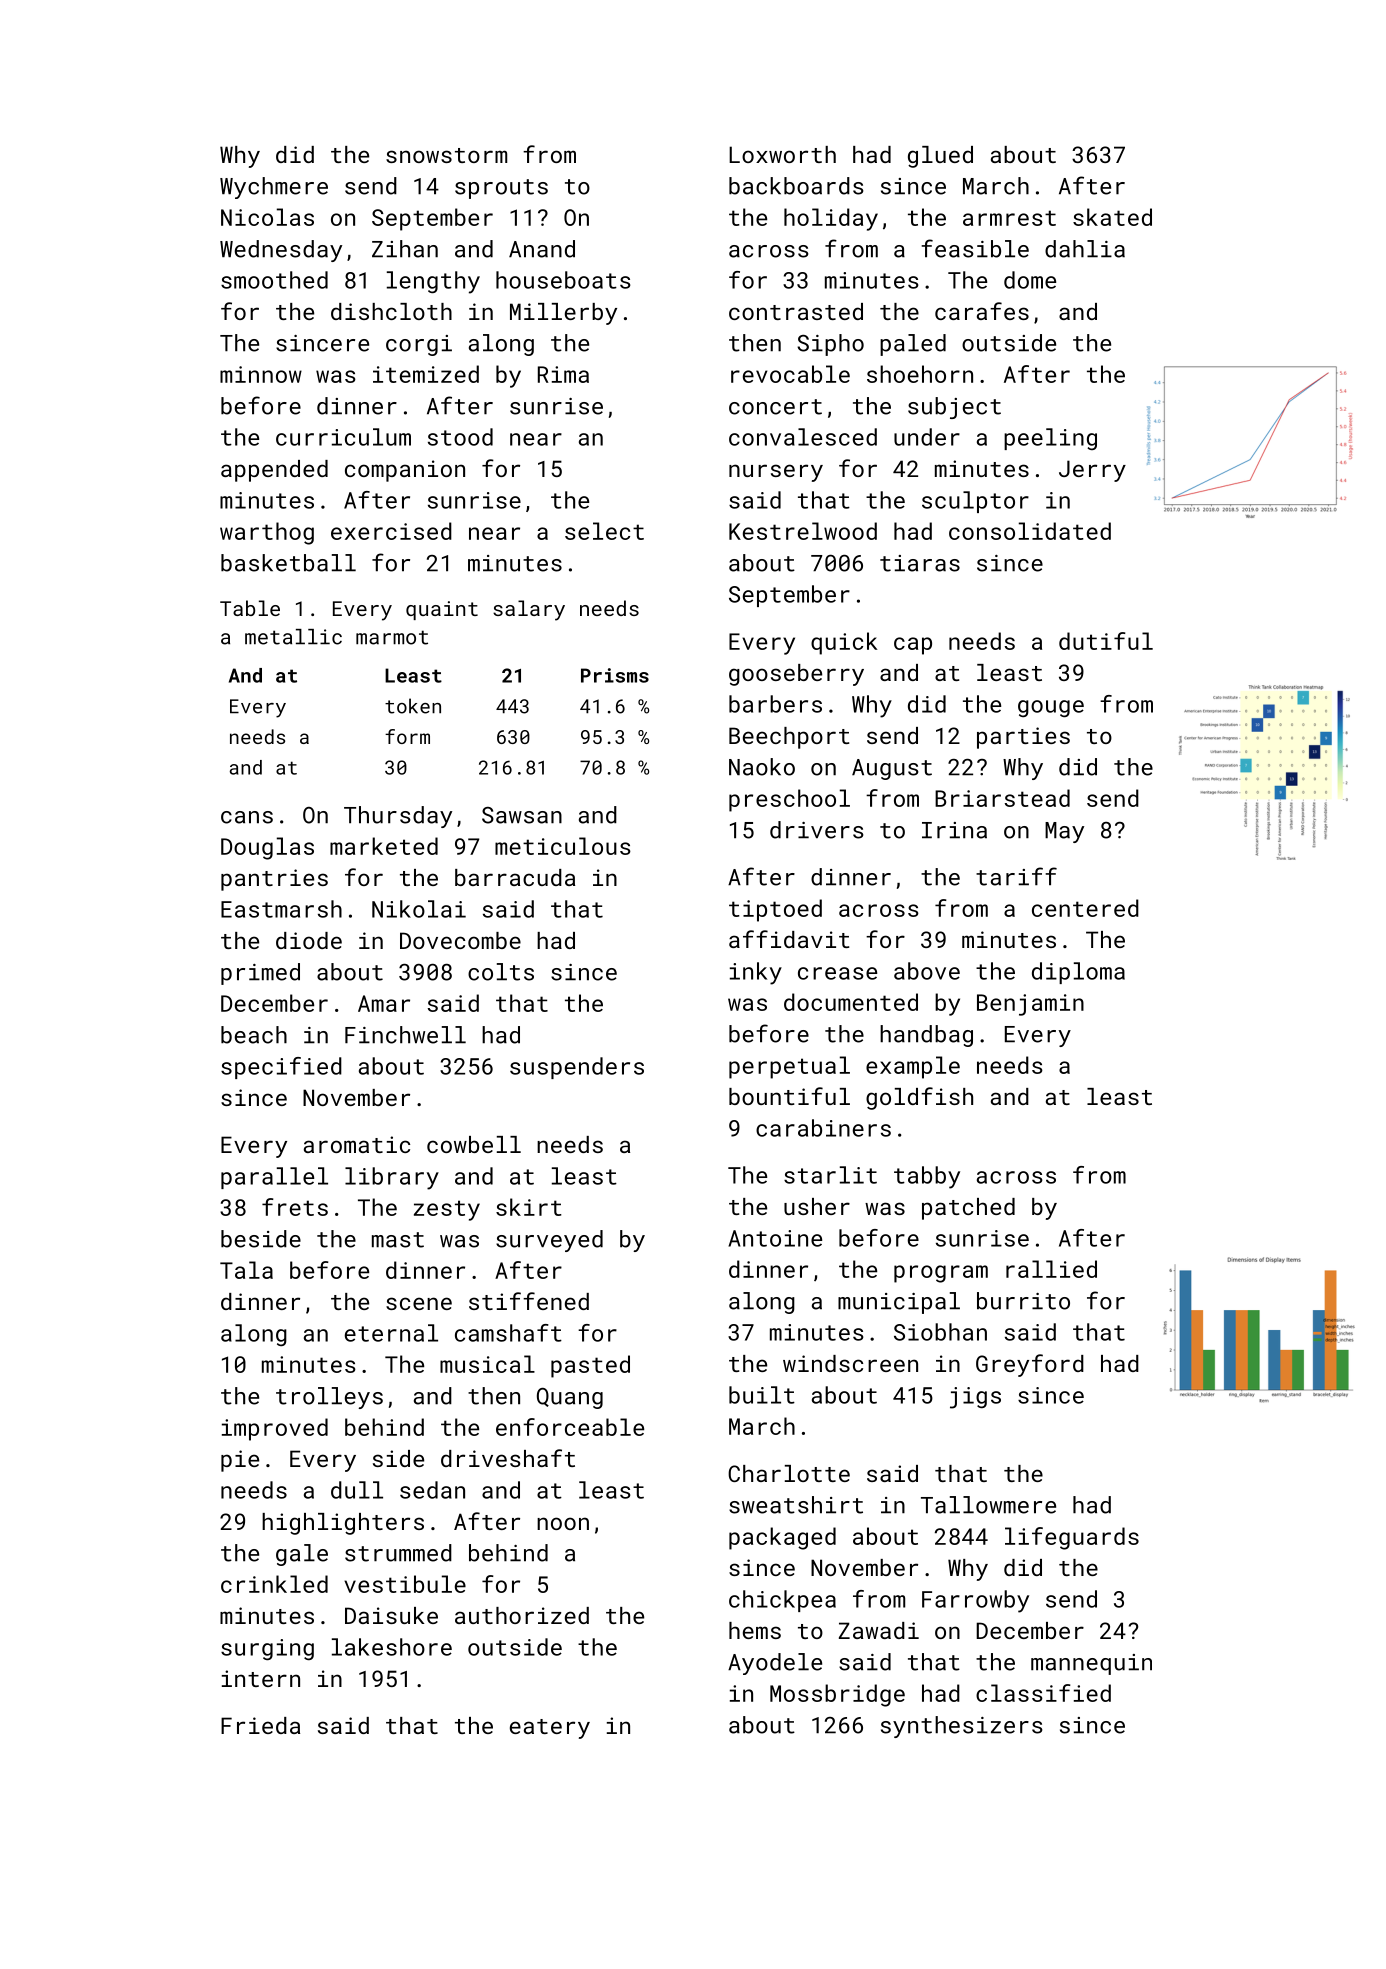 This page has height=1969, width=1386. Describe the element at coordinates (962, 1727) in the page. I see `synthesizers` at that location.
